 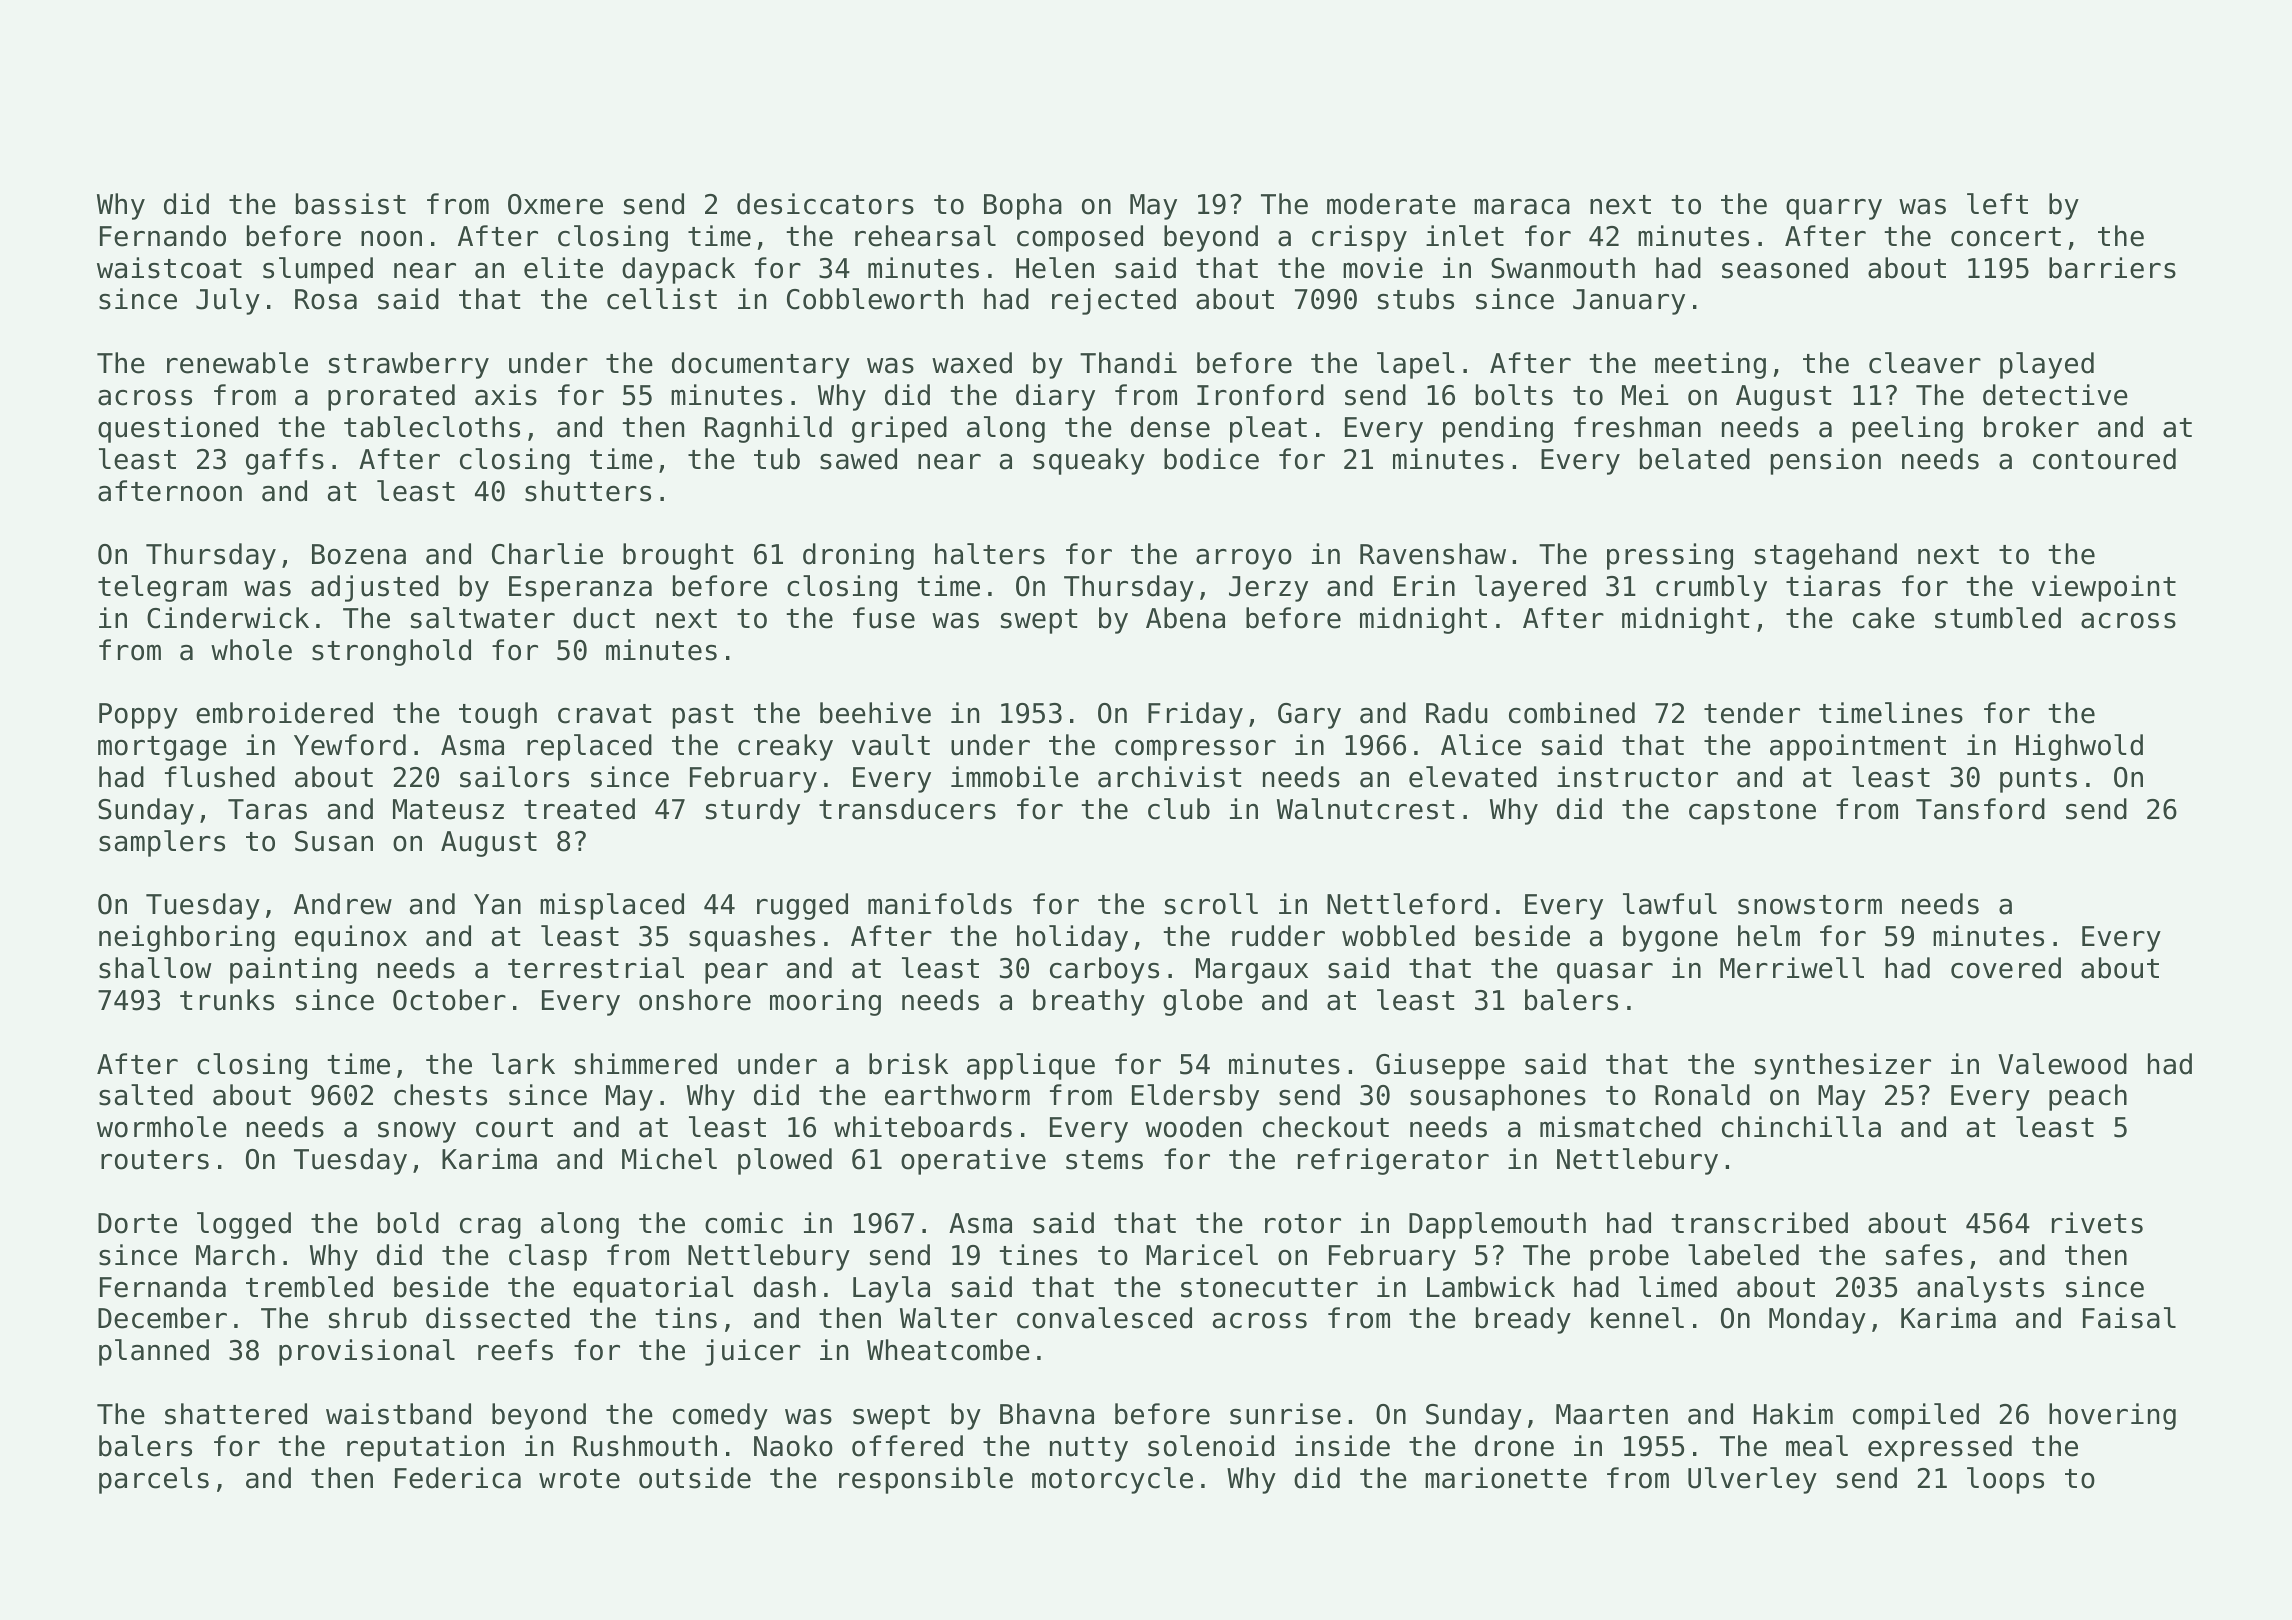 I want to click on Fernando, so click(x=163, y=236).
